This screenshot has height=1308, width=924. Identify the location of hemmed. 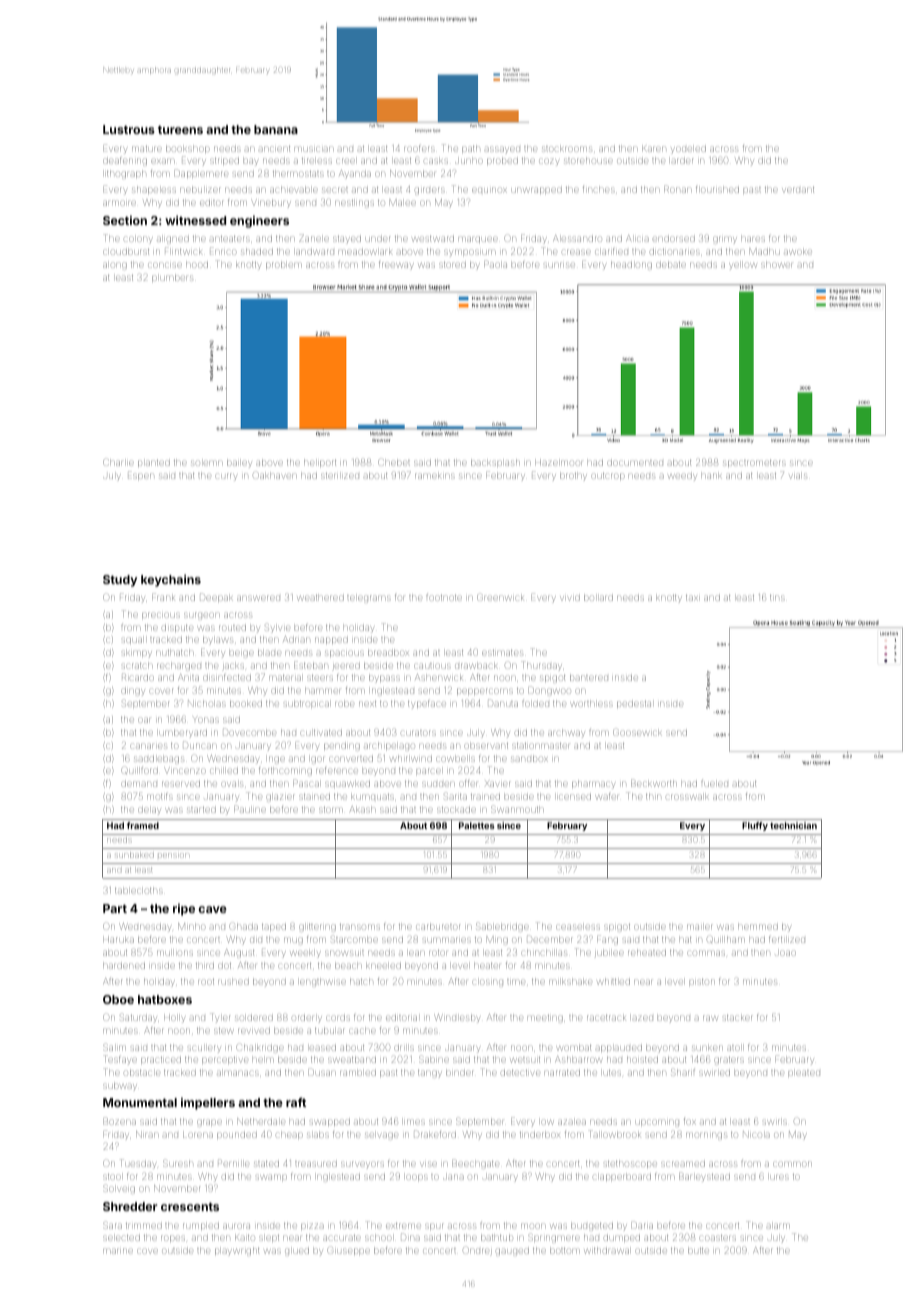
(758, 927).
